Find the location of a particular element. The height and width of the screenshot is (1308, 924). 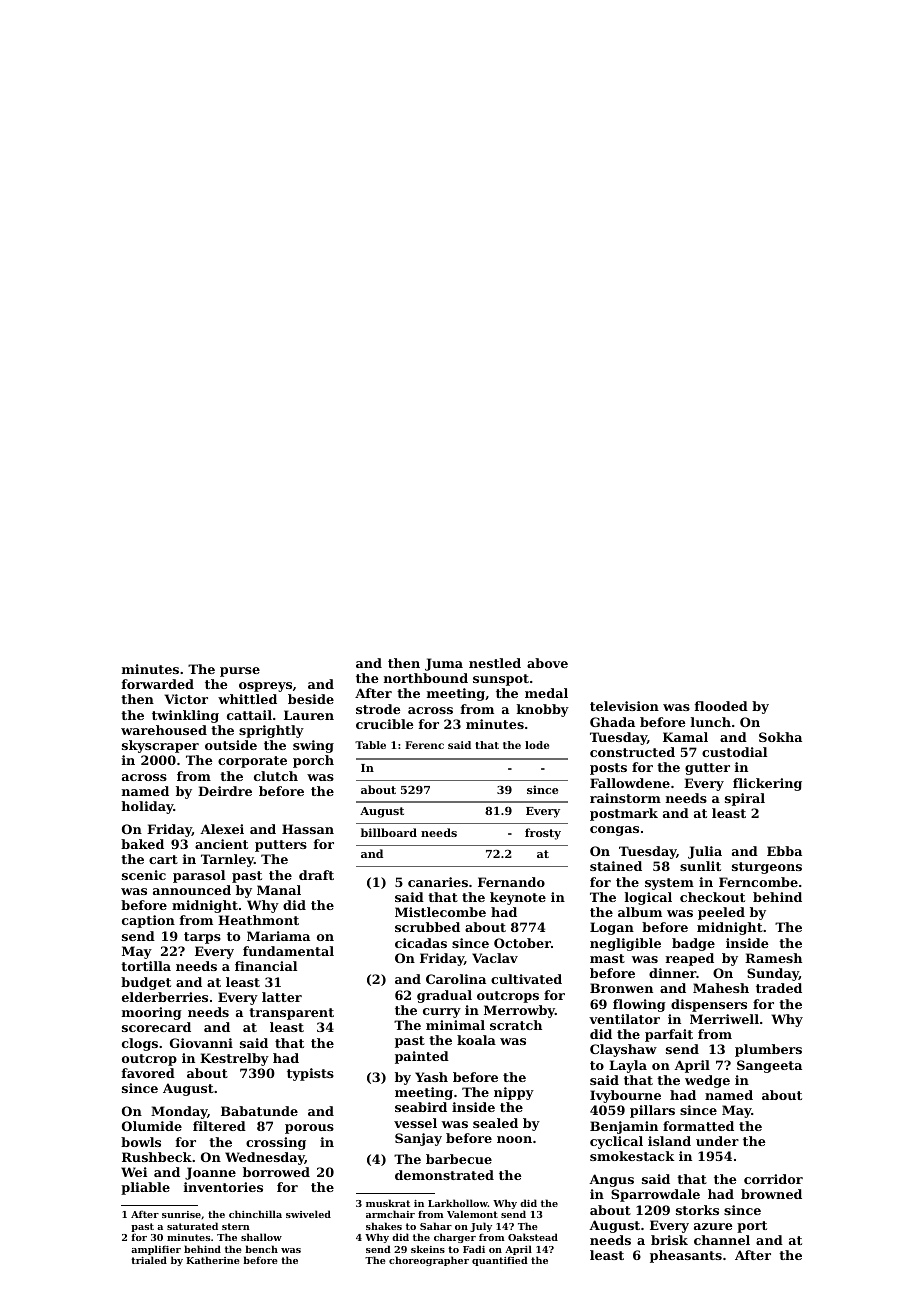

scenic is located at coordinates (144, 875).
